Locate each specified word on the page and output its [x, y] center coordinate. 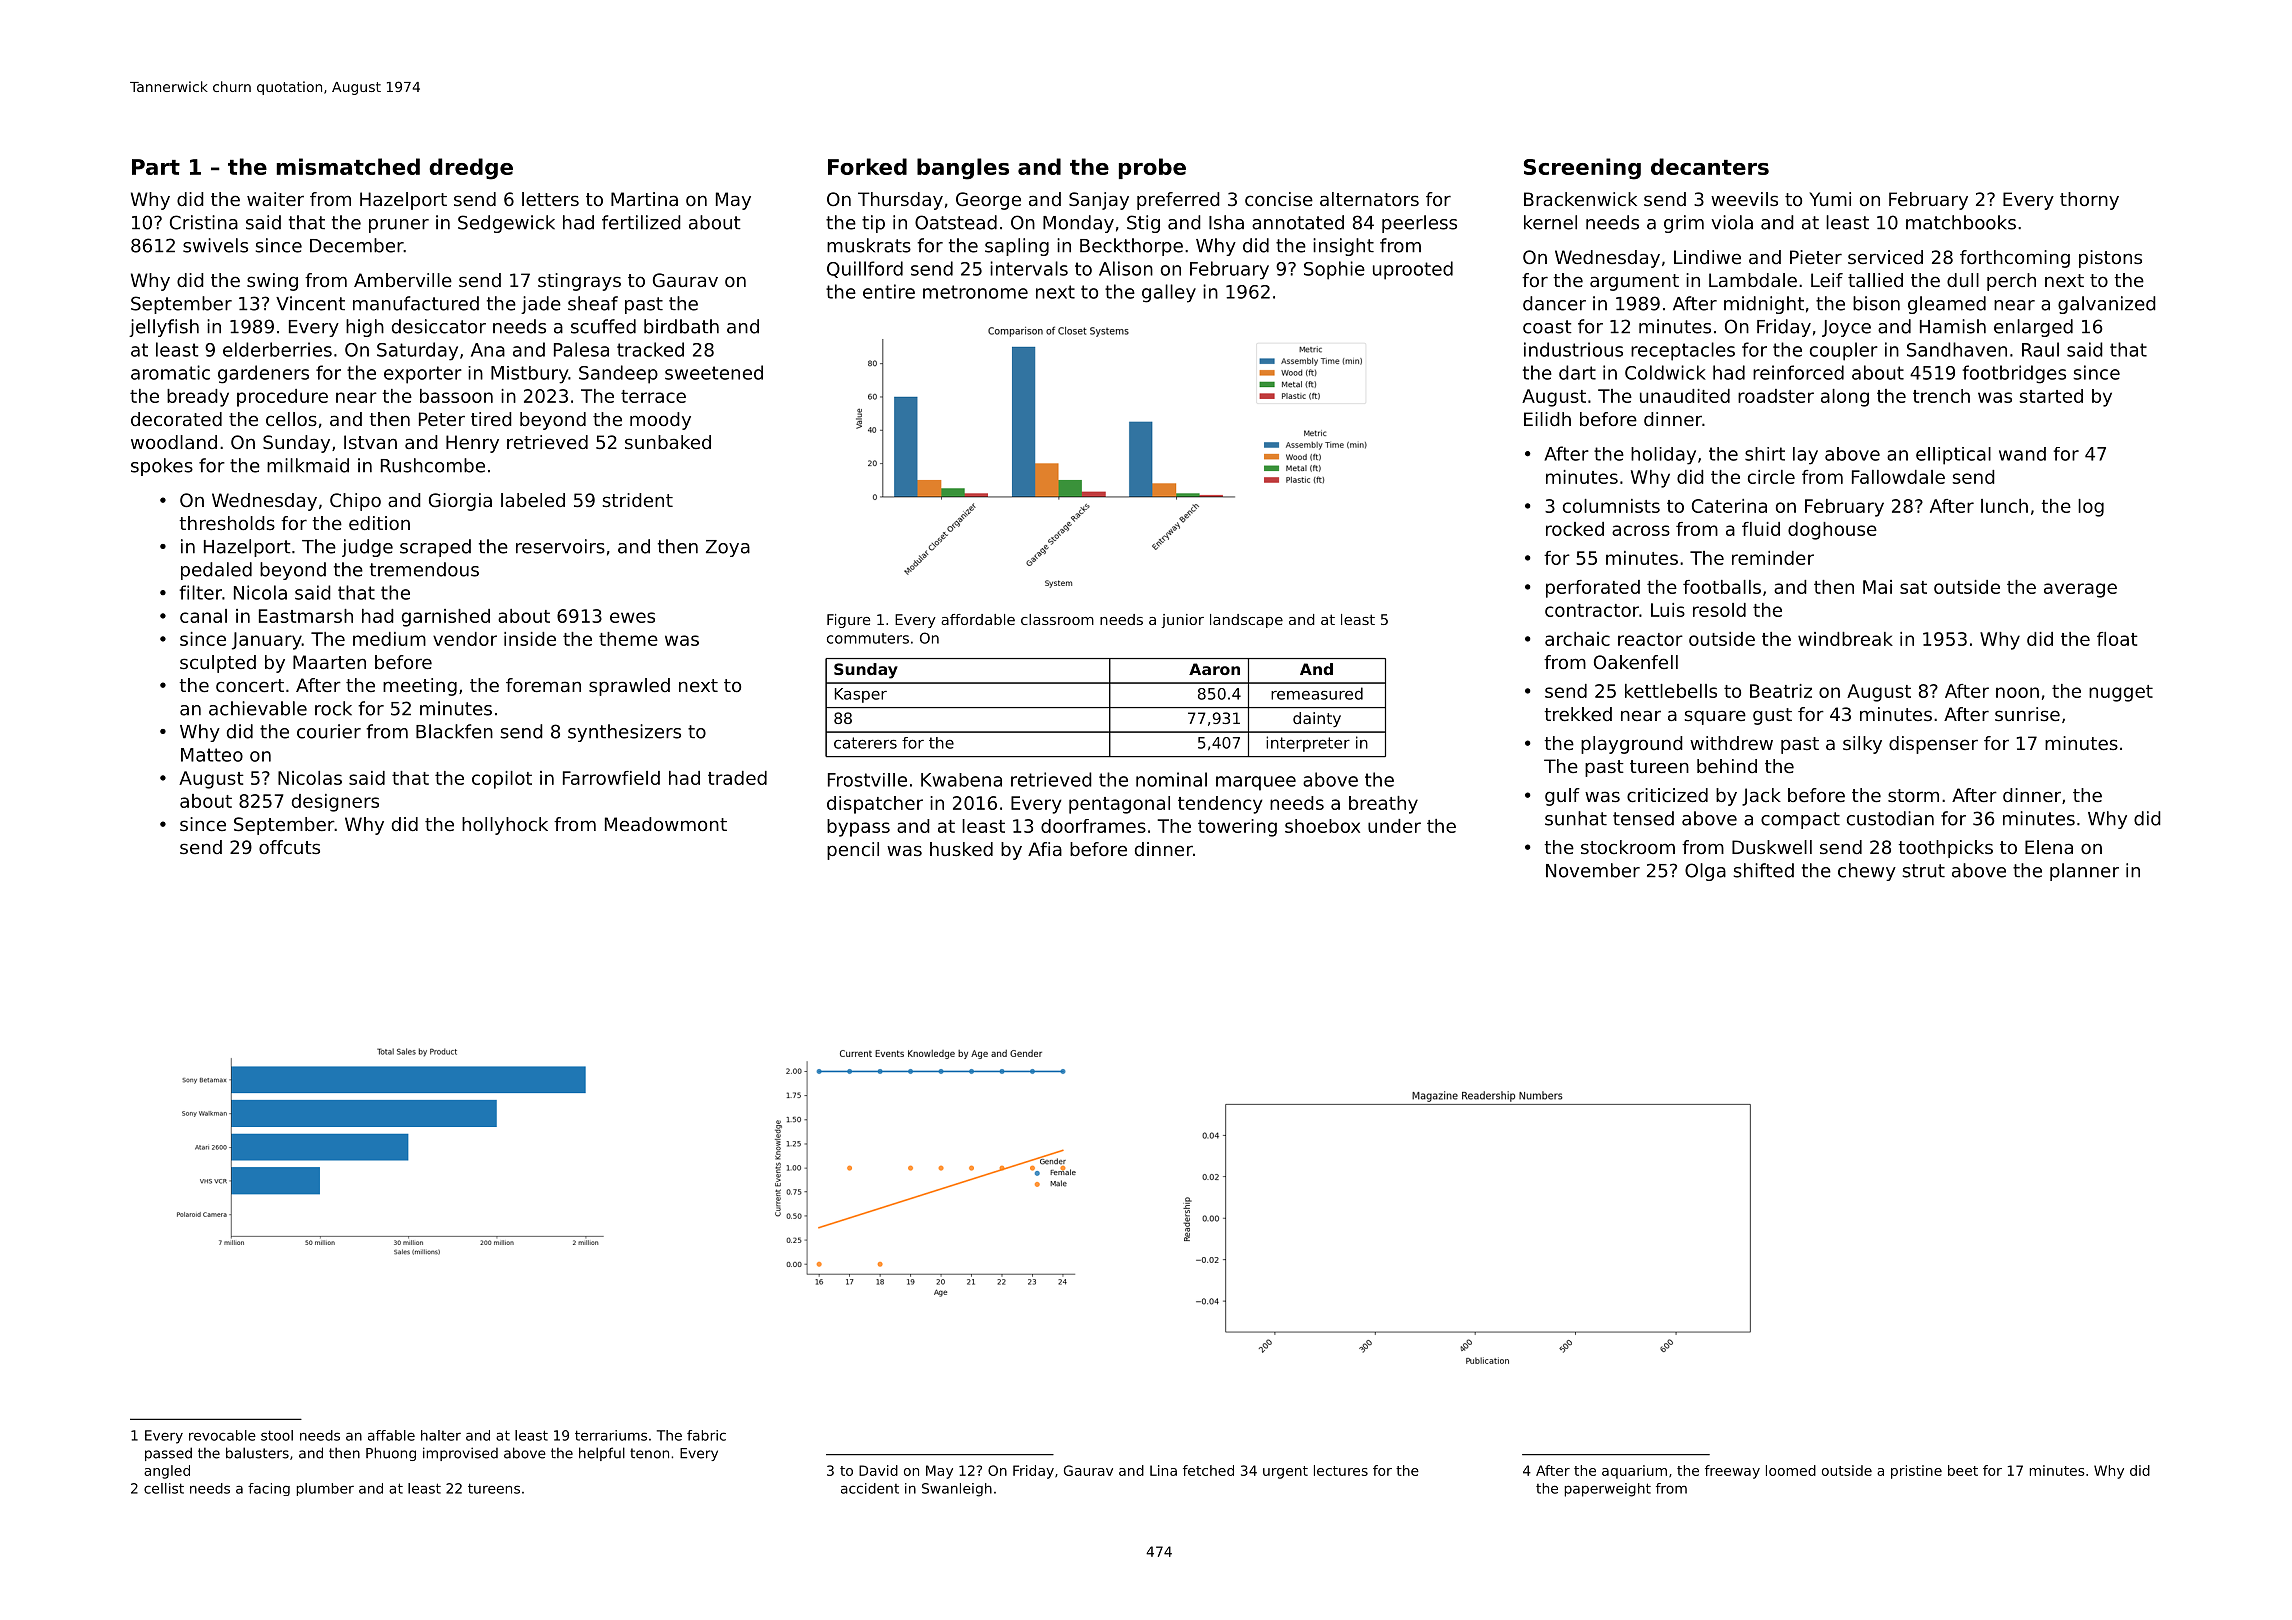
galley [1169, 293]
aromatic [170, 372]
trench [1941, 396]
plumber [325, 1489]
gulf [1562, 797]
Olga [1705, 872]
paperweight [1608, 1490]
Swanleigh [957, 1490]
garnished [446, 618]
